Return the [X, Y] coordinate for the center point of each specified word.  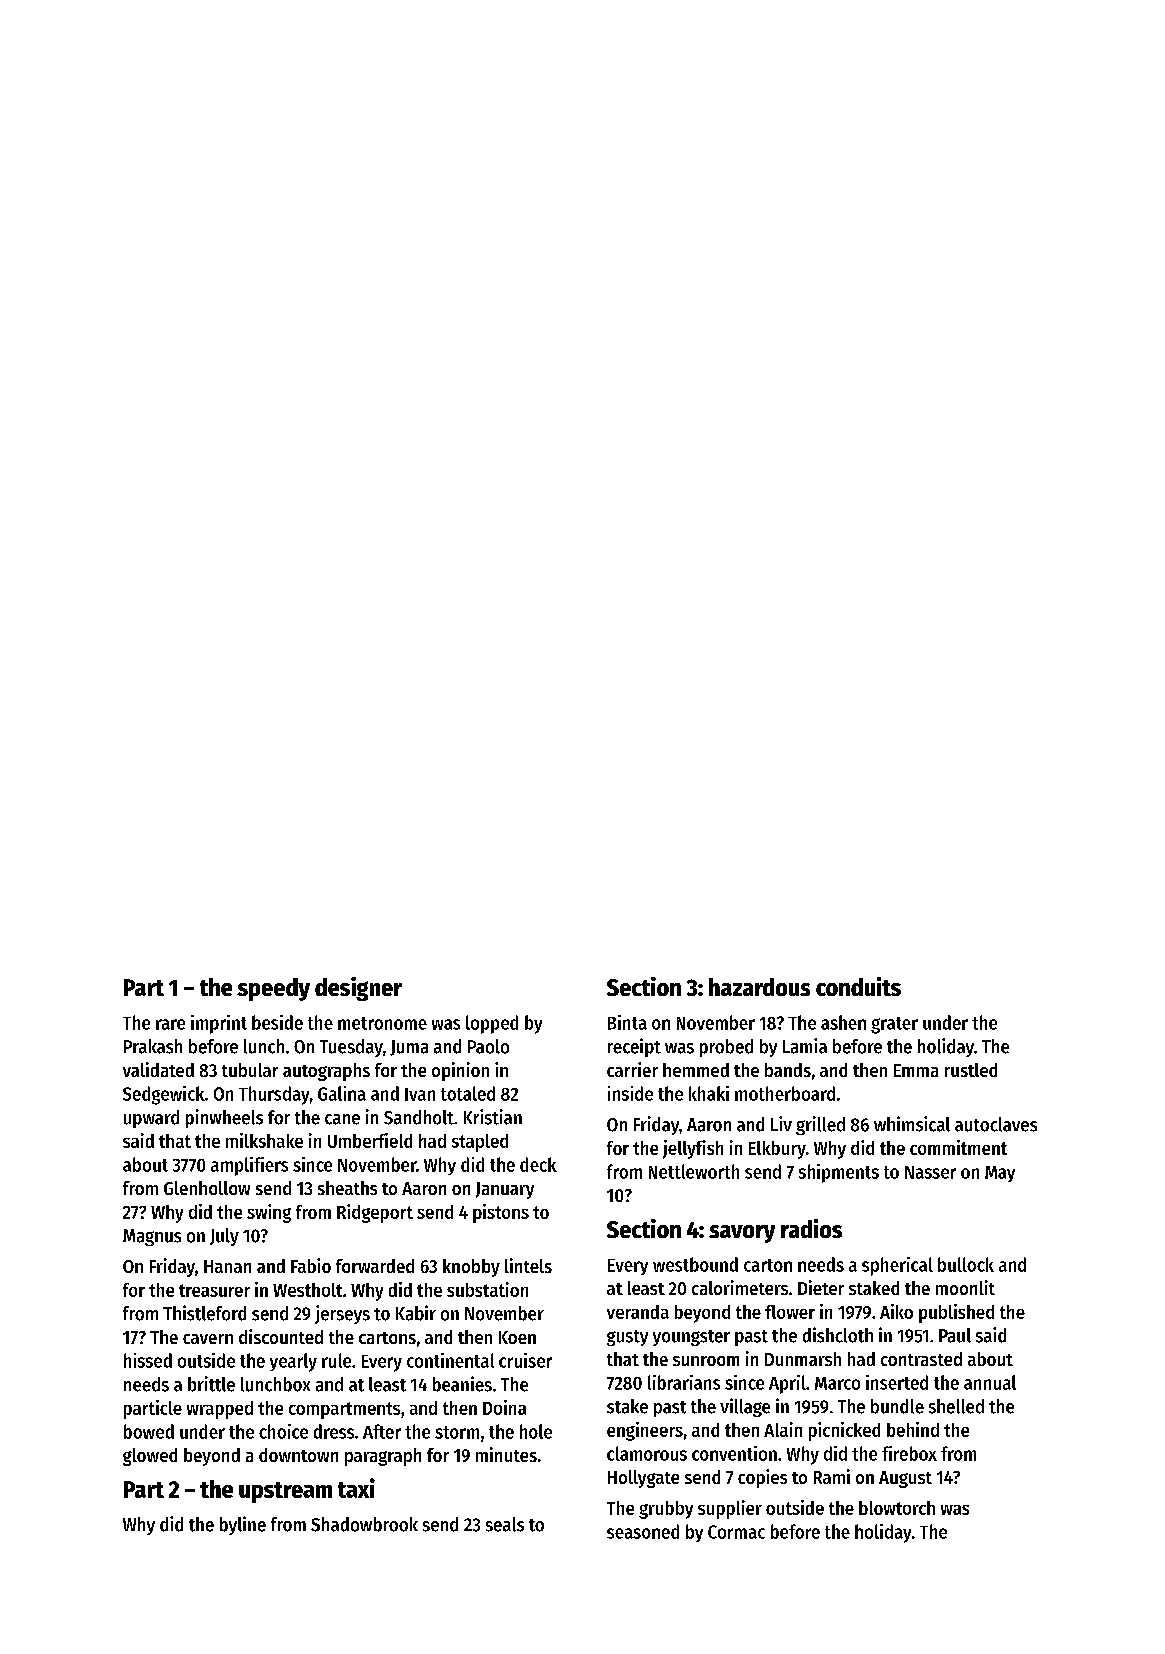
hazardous [759, 987]
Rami [832, 1476]
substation [487, 1289]
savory [742, 1234]
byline [243, 1525]
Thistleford [204, 1313]
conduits [858, 986]
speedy [273, 989]
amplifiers [249, 1166]
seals [505, 1524]
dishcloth [838, 1335]
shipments [839, 1173]
